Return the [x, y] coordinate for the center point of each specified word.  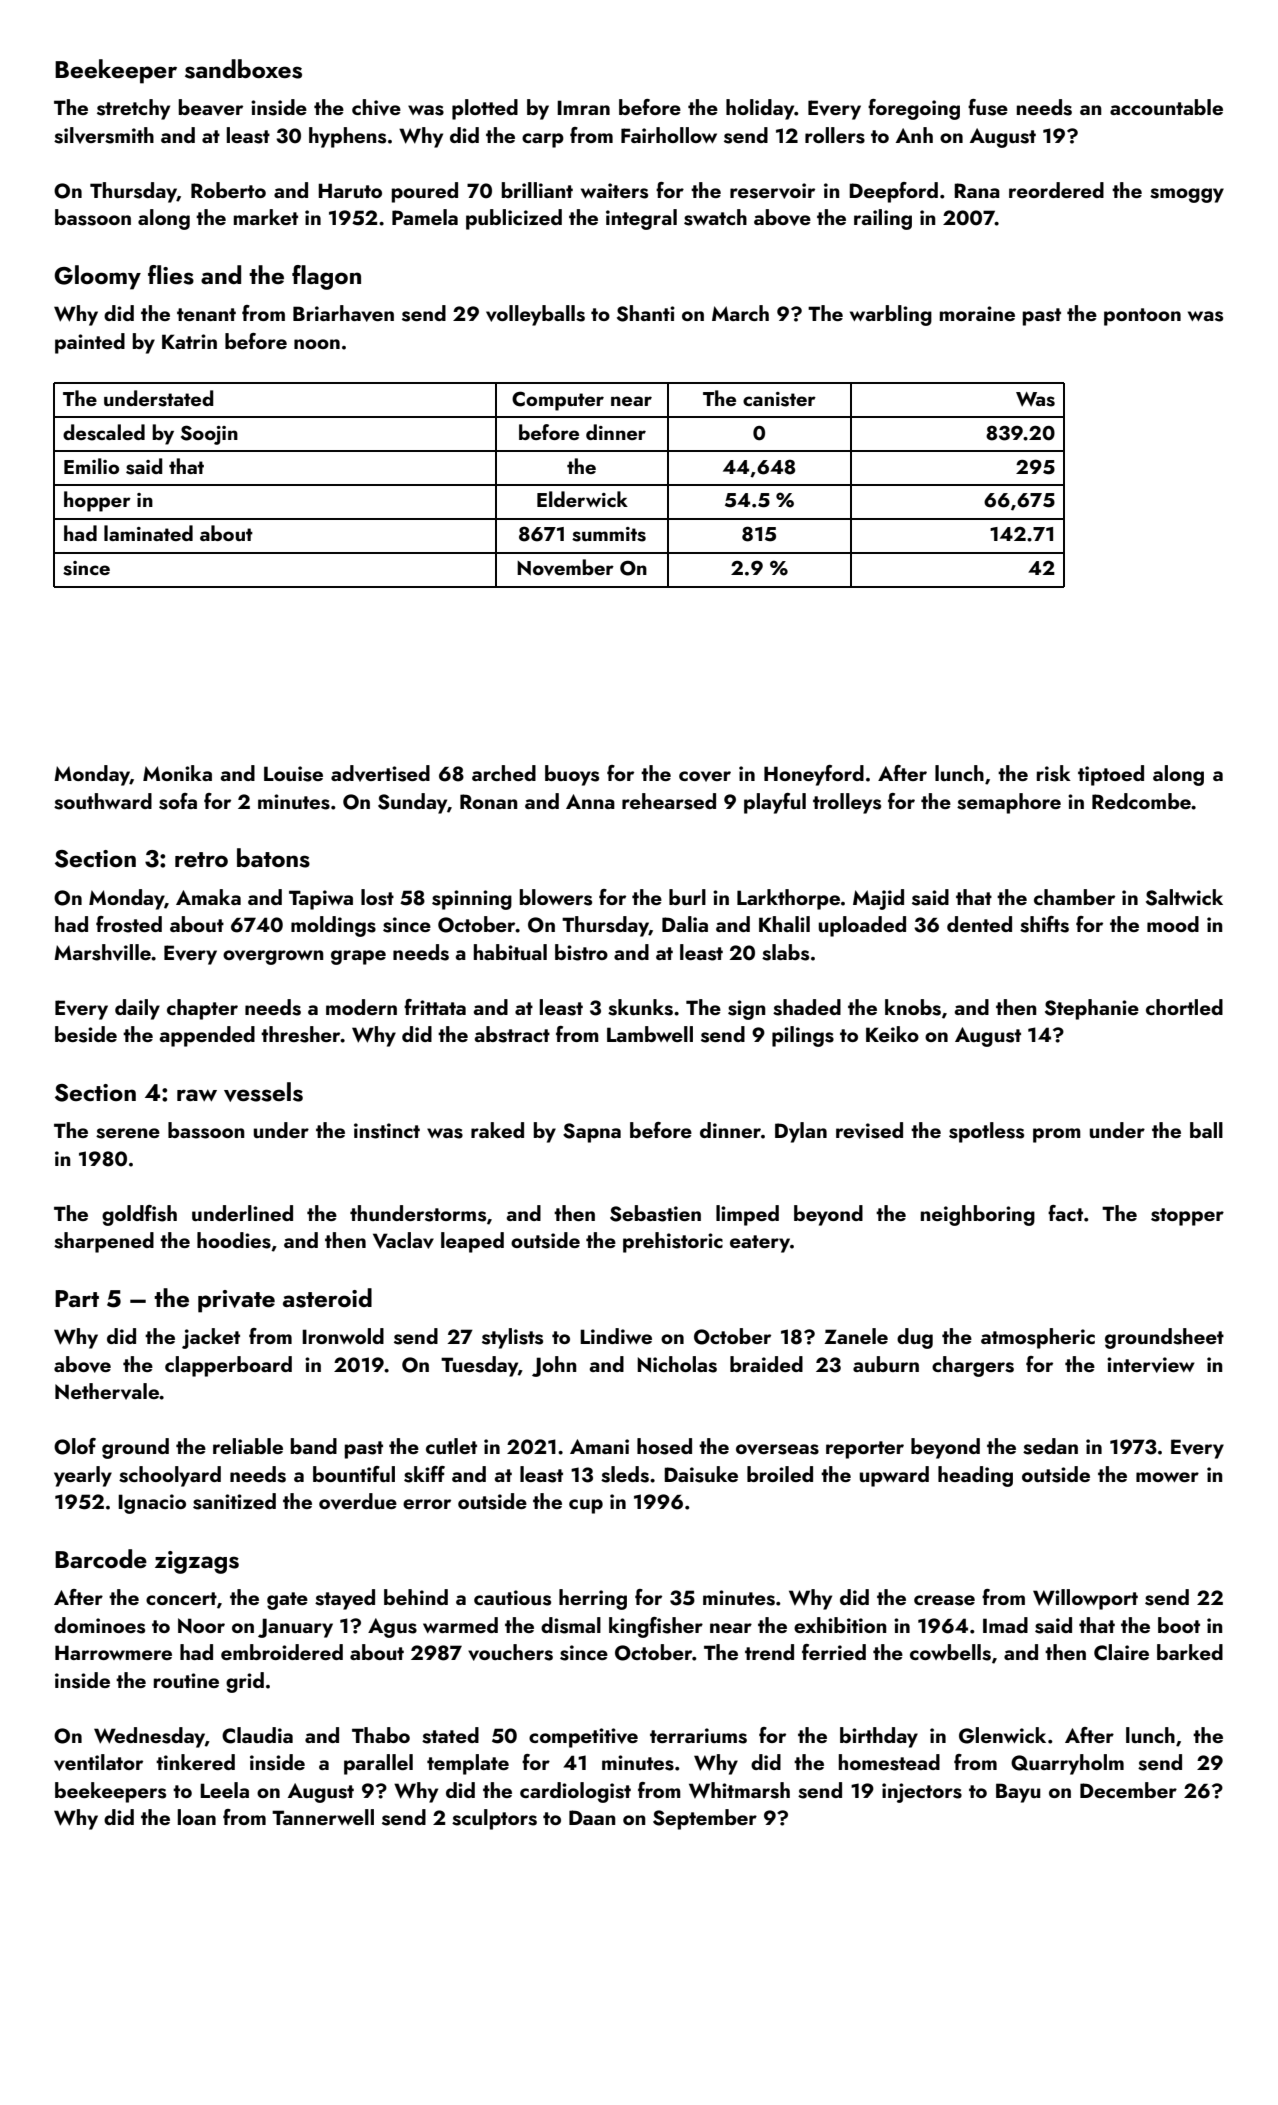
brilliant [537, 190]
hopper [97, 501]
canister [779, 399]
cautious [512, 1598]
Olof [75, 1446]
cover [705, 776]
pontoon [1142, 317]
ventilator [98, 1762]
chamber [1074, 897]
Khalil [784, 924]
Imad [1005, 1625]
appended [207, 1036]
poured [425, 192]
